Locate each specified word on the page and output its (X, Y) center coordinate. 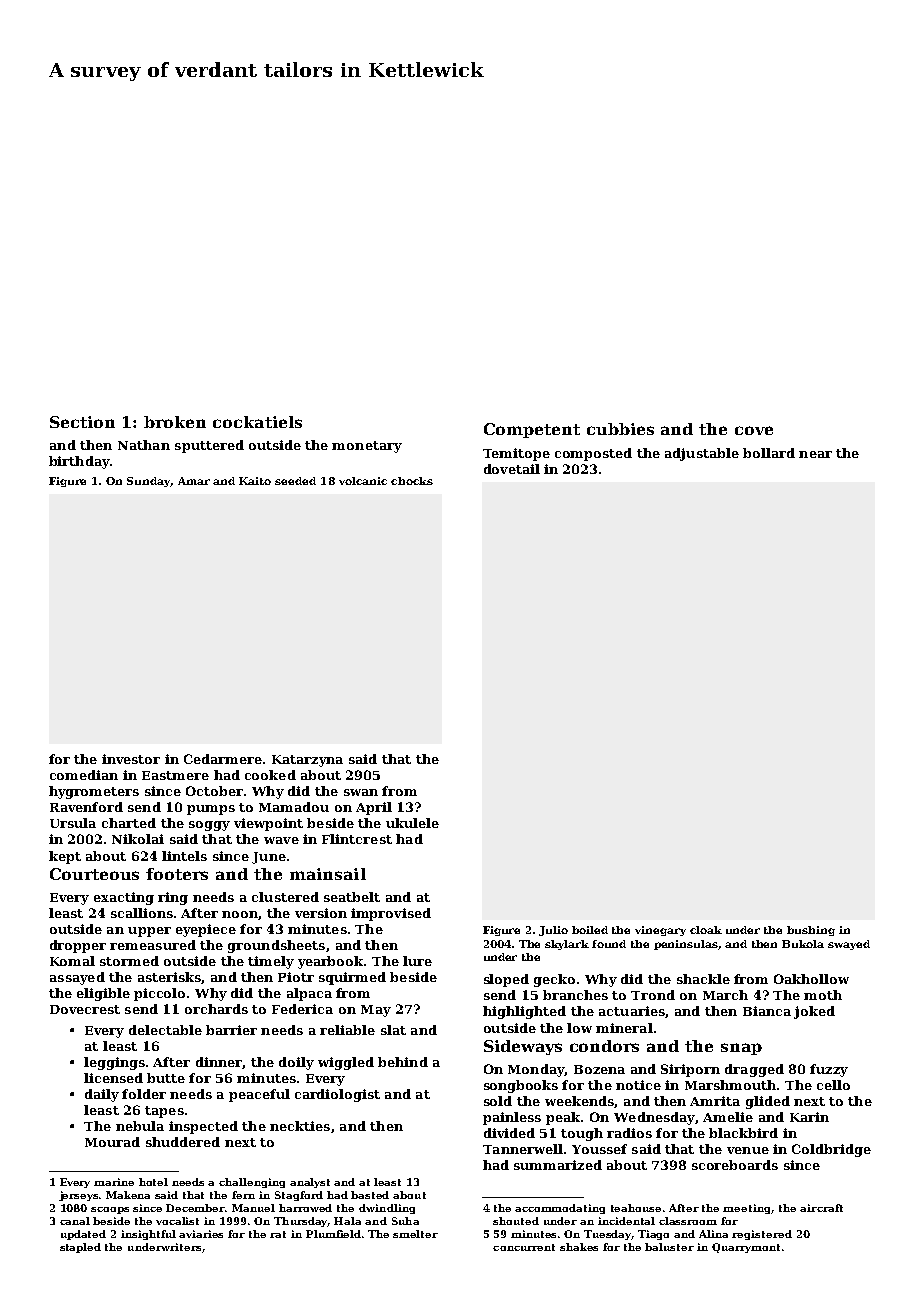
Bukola (803, 944)
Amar (194, 481)
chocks (412, 481)
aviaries (201, 1234)
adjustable (702, 454)
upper (149, 932)
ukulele (412, 823)
